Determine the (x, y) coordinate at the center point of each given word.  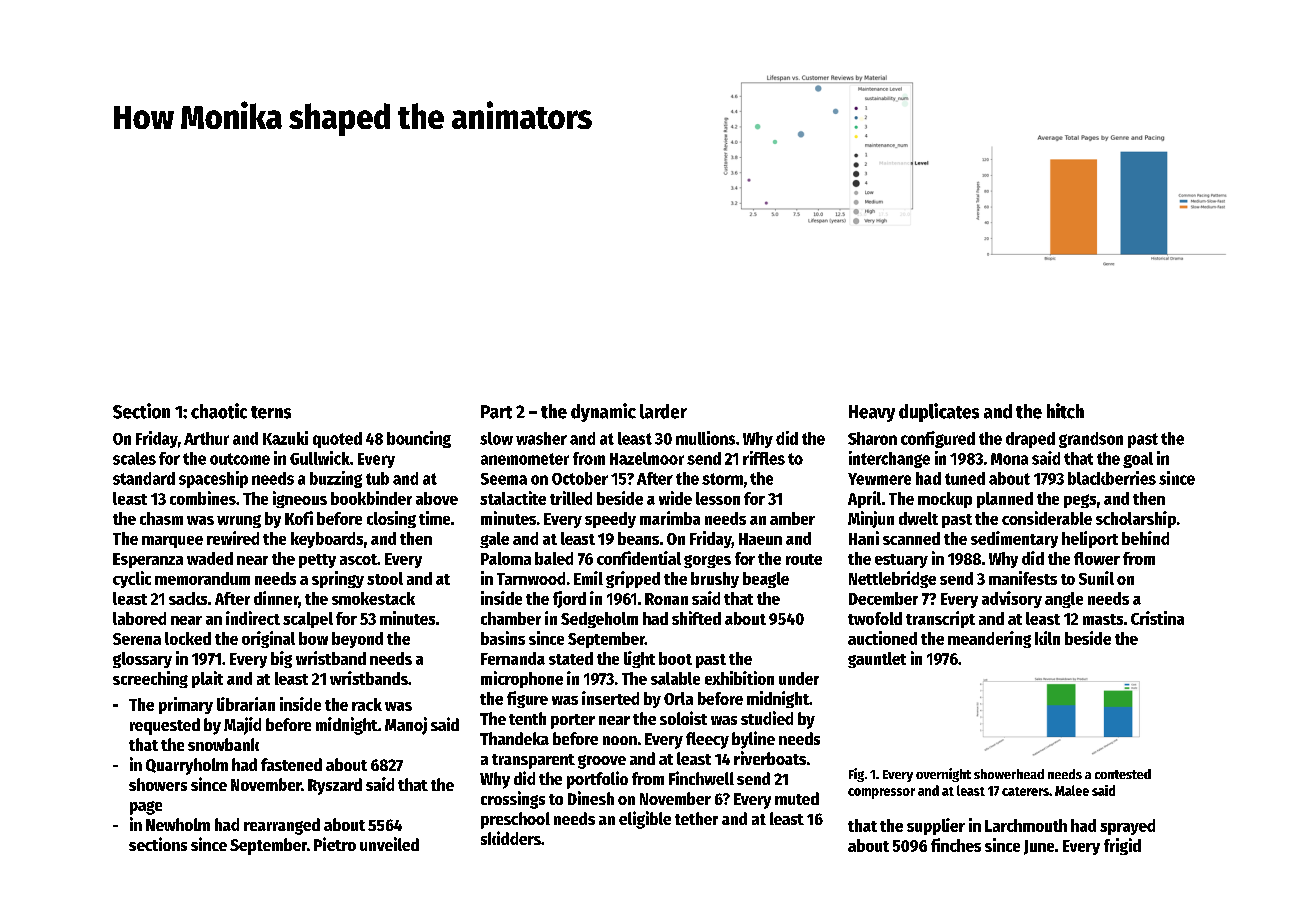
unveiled (389, 844)
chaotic (219, 411)
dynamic (603, 412)
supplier (936, 826)
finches (956, 845)
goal (1138, 460)
